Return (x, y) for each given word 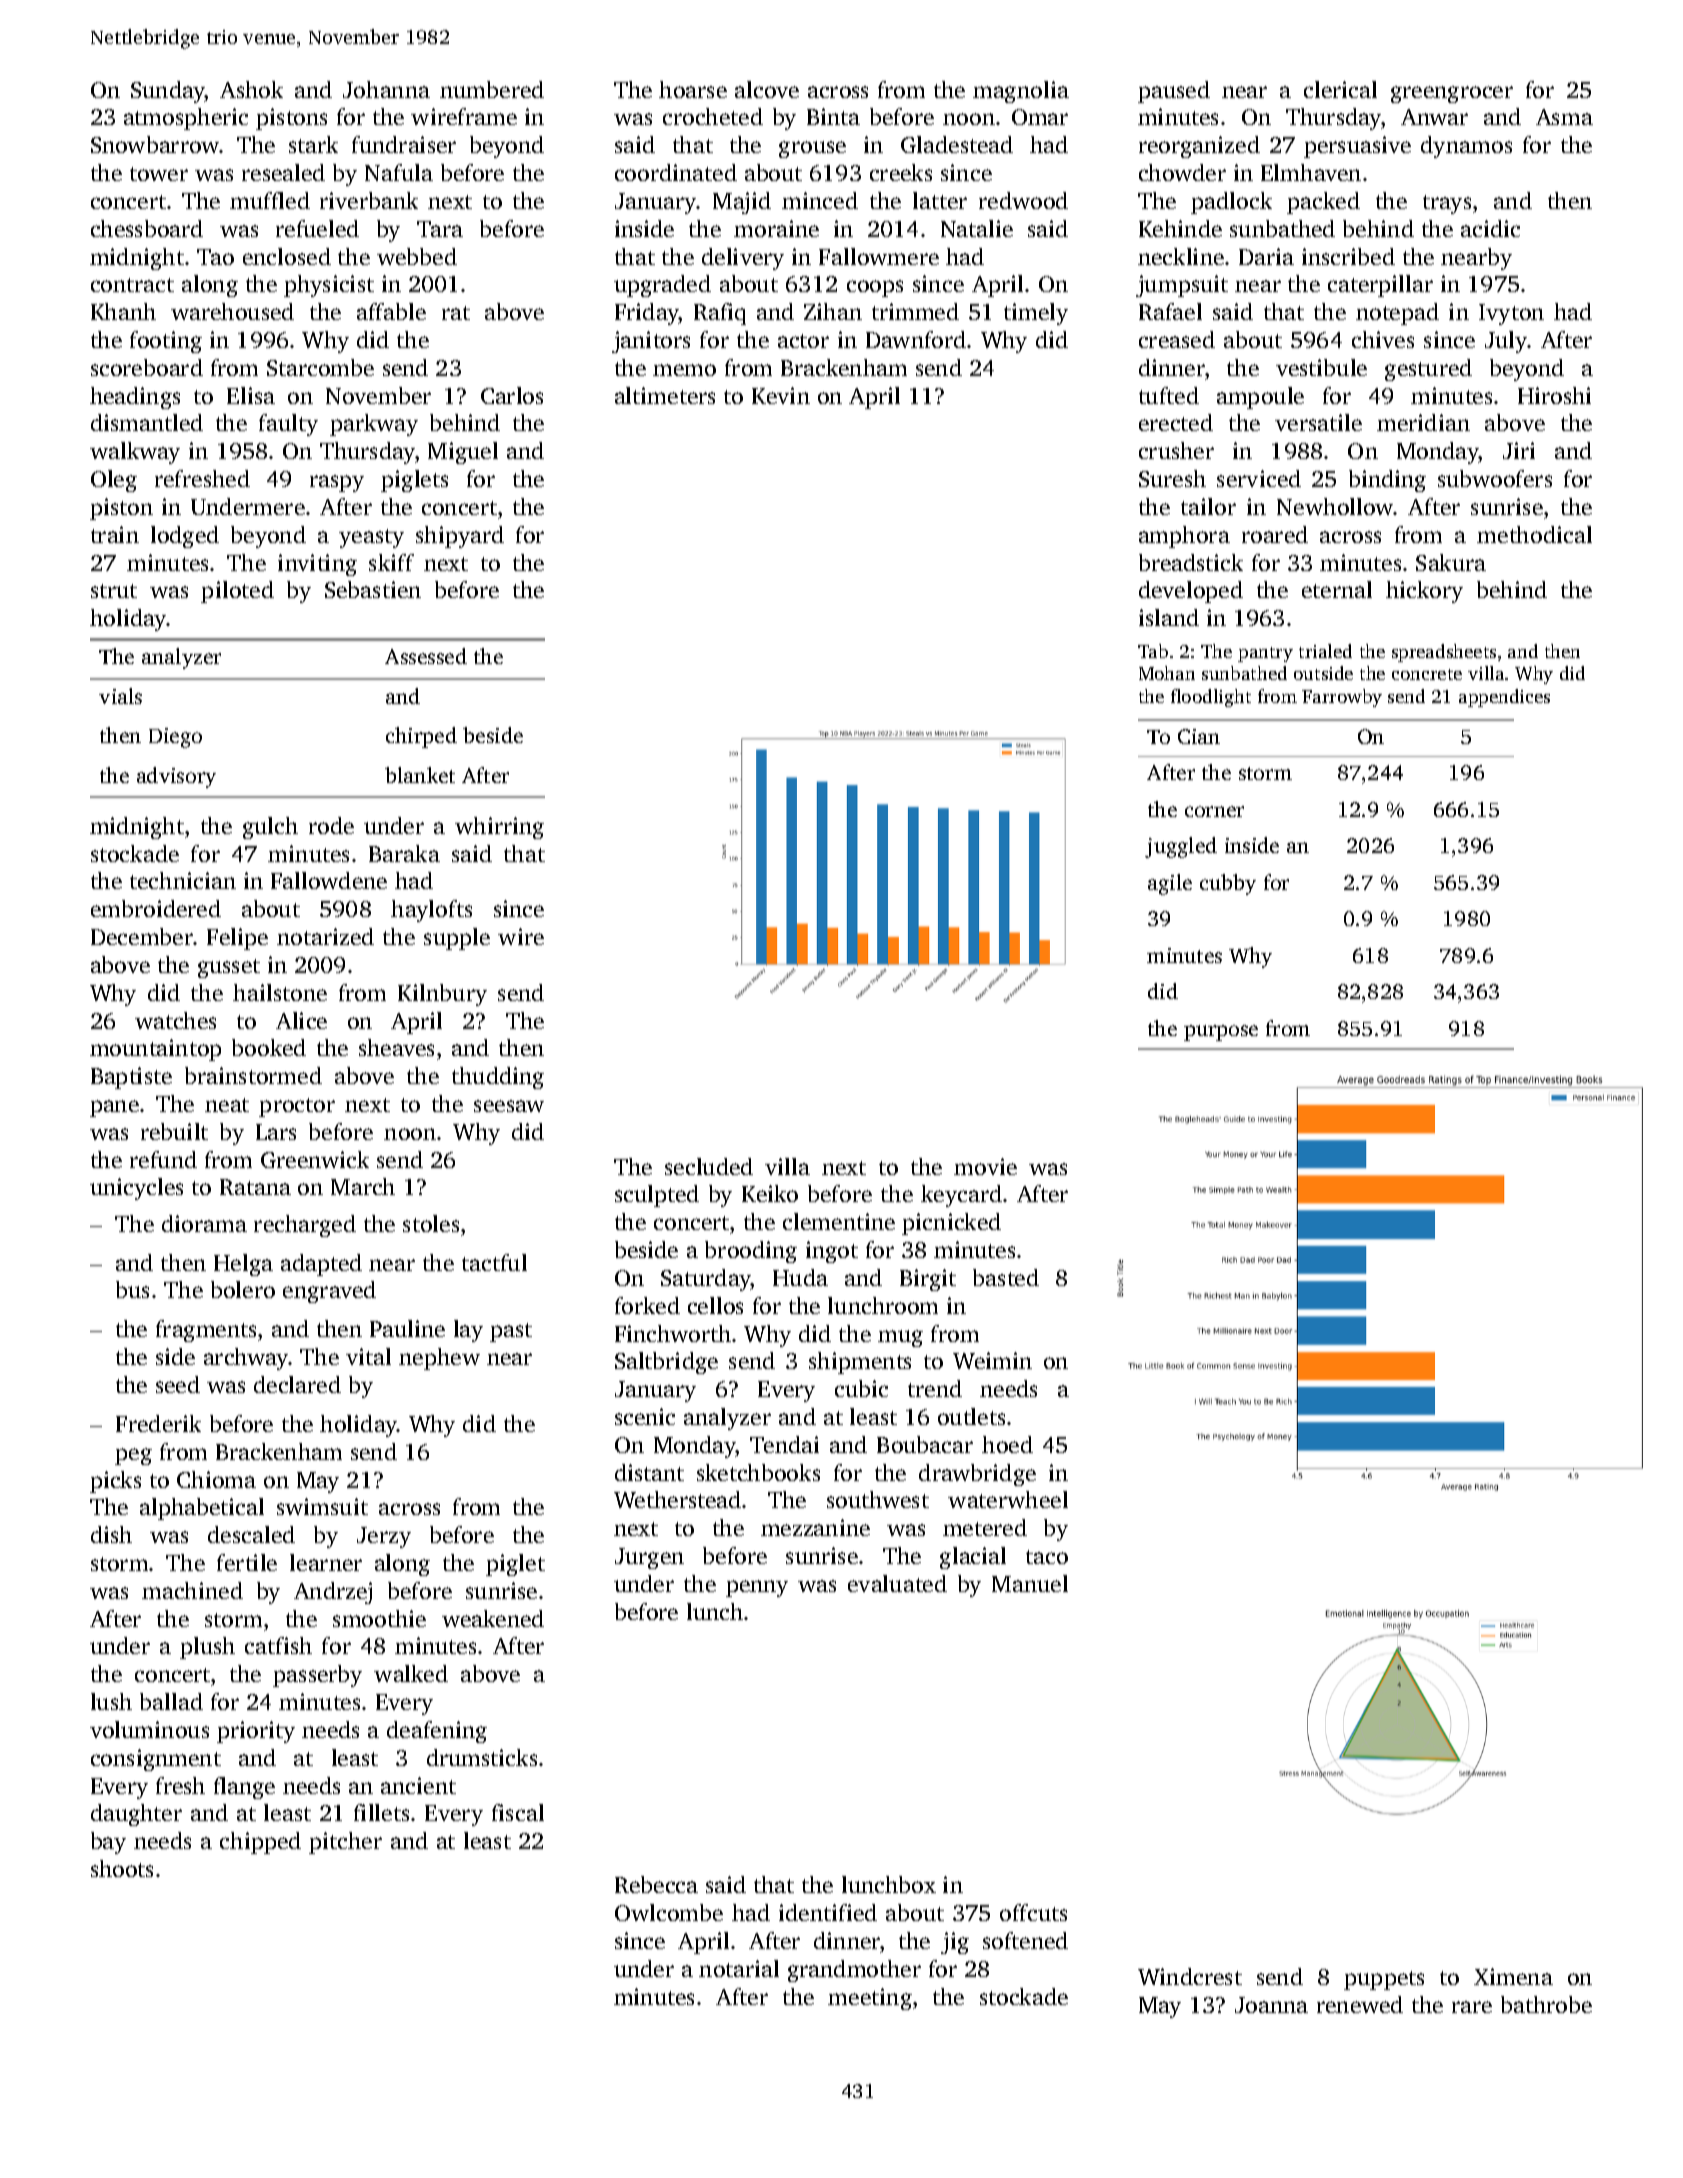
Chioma (216, 1479)
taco (1047, 1557)
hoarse (693, 89)
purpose (1221, 1033)
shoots (122, 1868)
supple (457, 939)
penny (757, 1588)
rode (331, 825)
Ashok (251, 89)
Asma (1564, 117)
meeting (870, 1999)
